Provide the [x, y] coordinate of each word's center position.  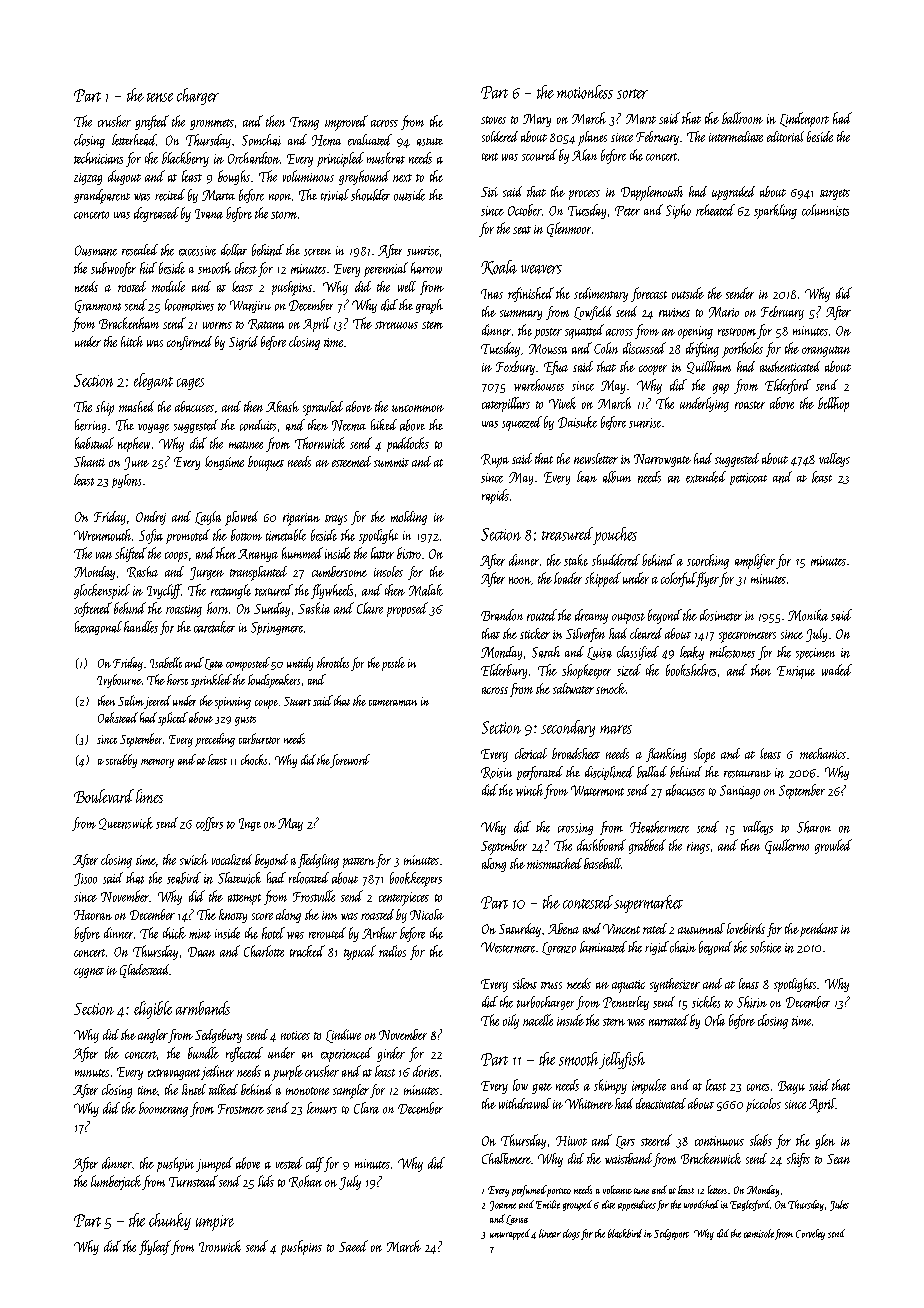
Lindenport [804, 119]
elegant [153, 381]
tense [160, 97]
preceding [215, 740]
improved [346, 123]
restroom [737, 332]
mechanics [823, 753]
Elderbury [504, 671]
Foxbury [515, 368]
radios [392, 951]
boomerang [163, 1109]
